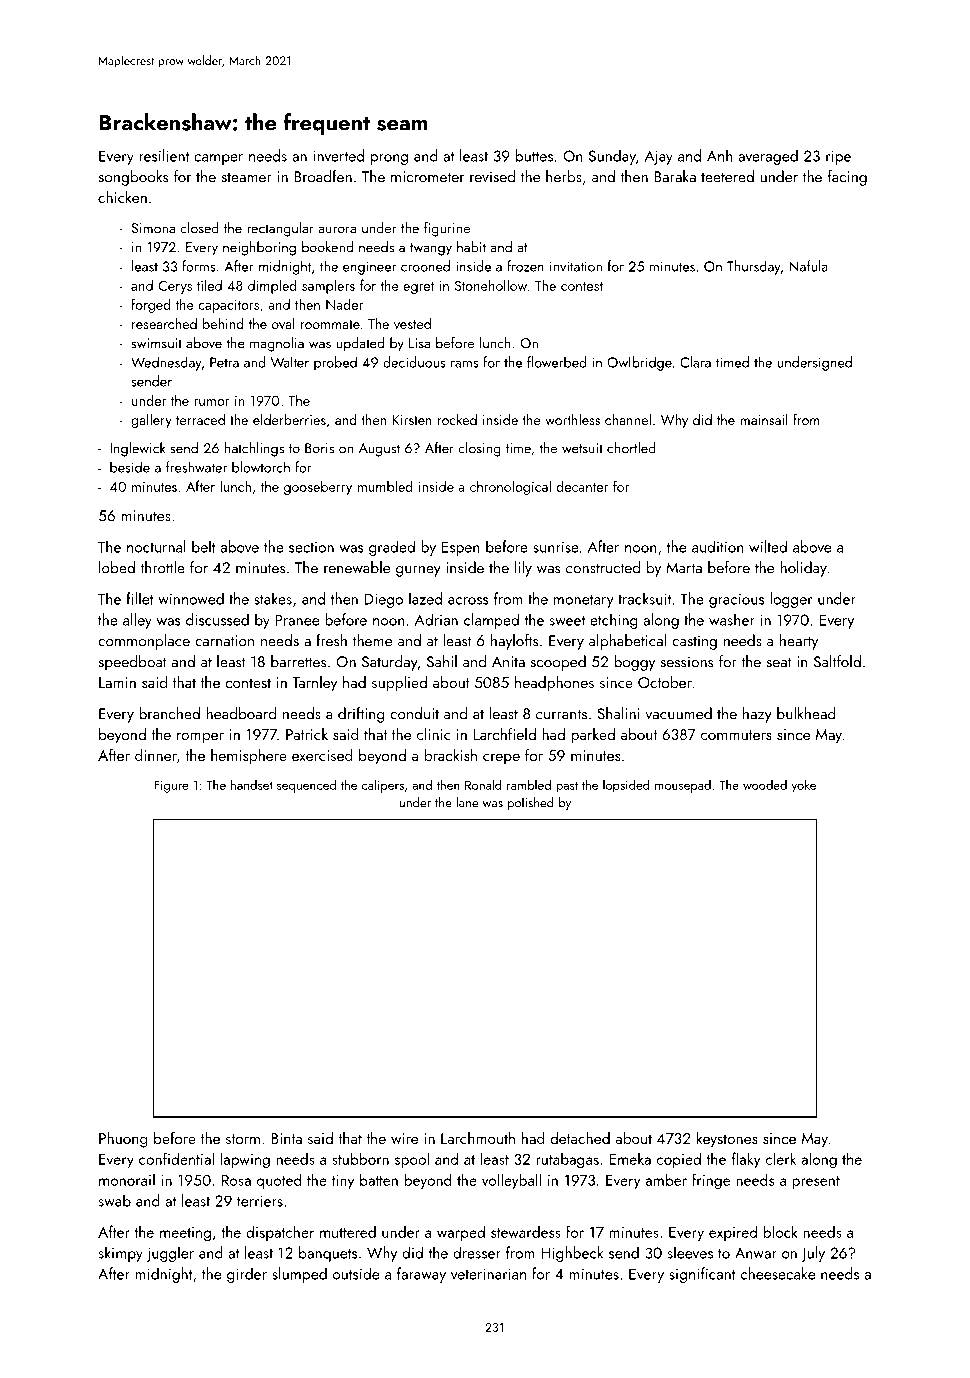  Describe the element at coordinates (252, 784) in the screenshot. I see `handset` at that location.
